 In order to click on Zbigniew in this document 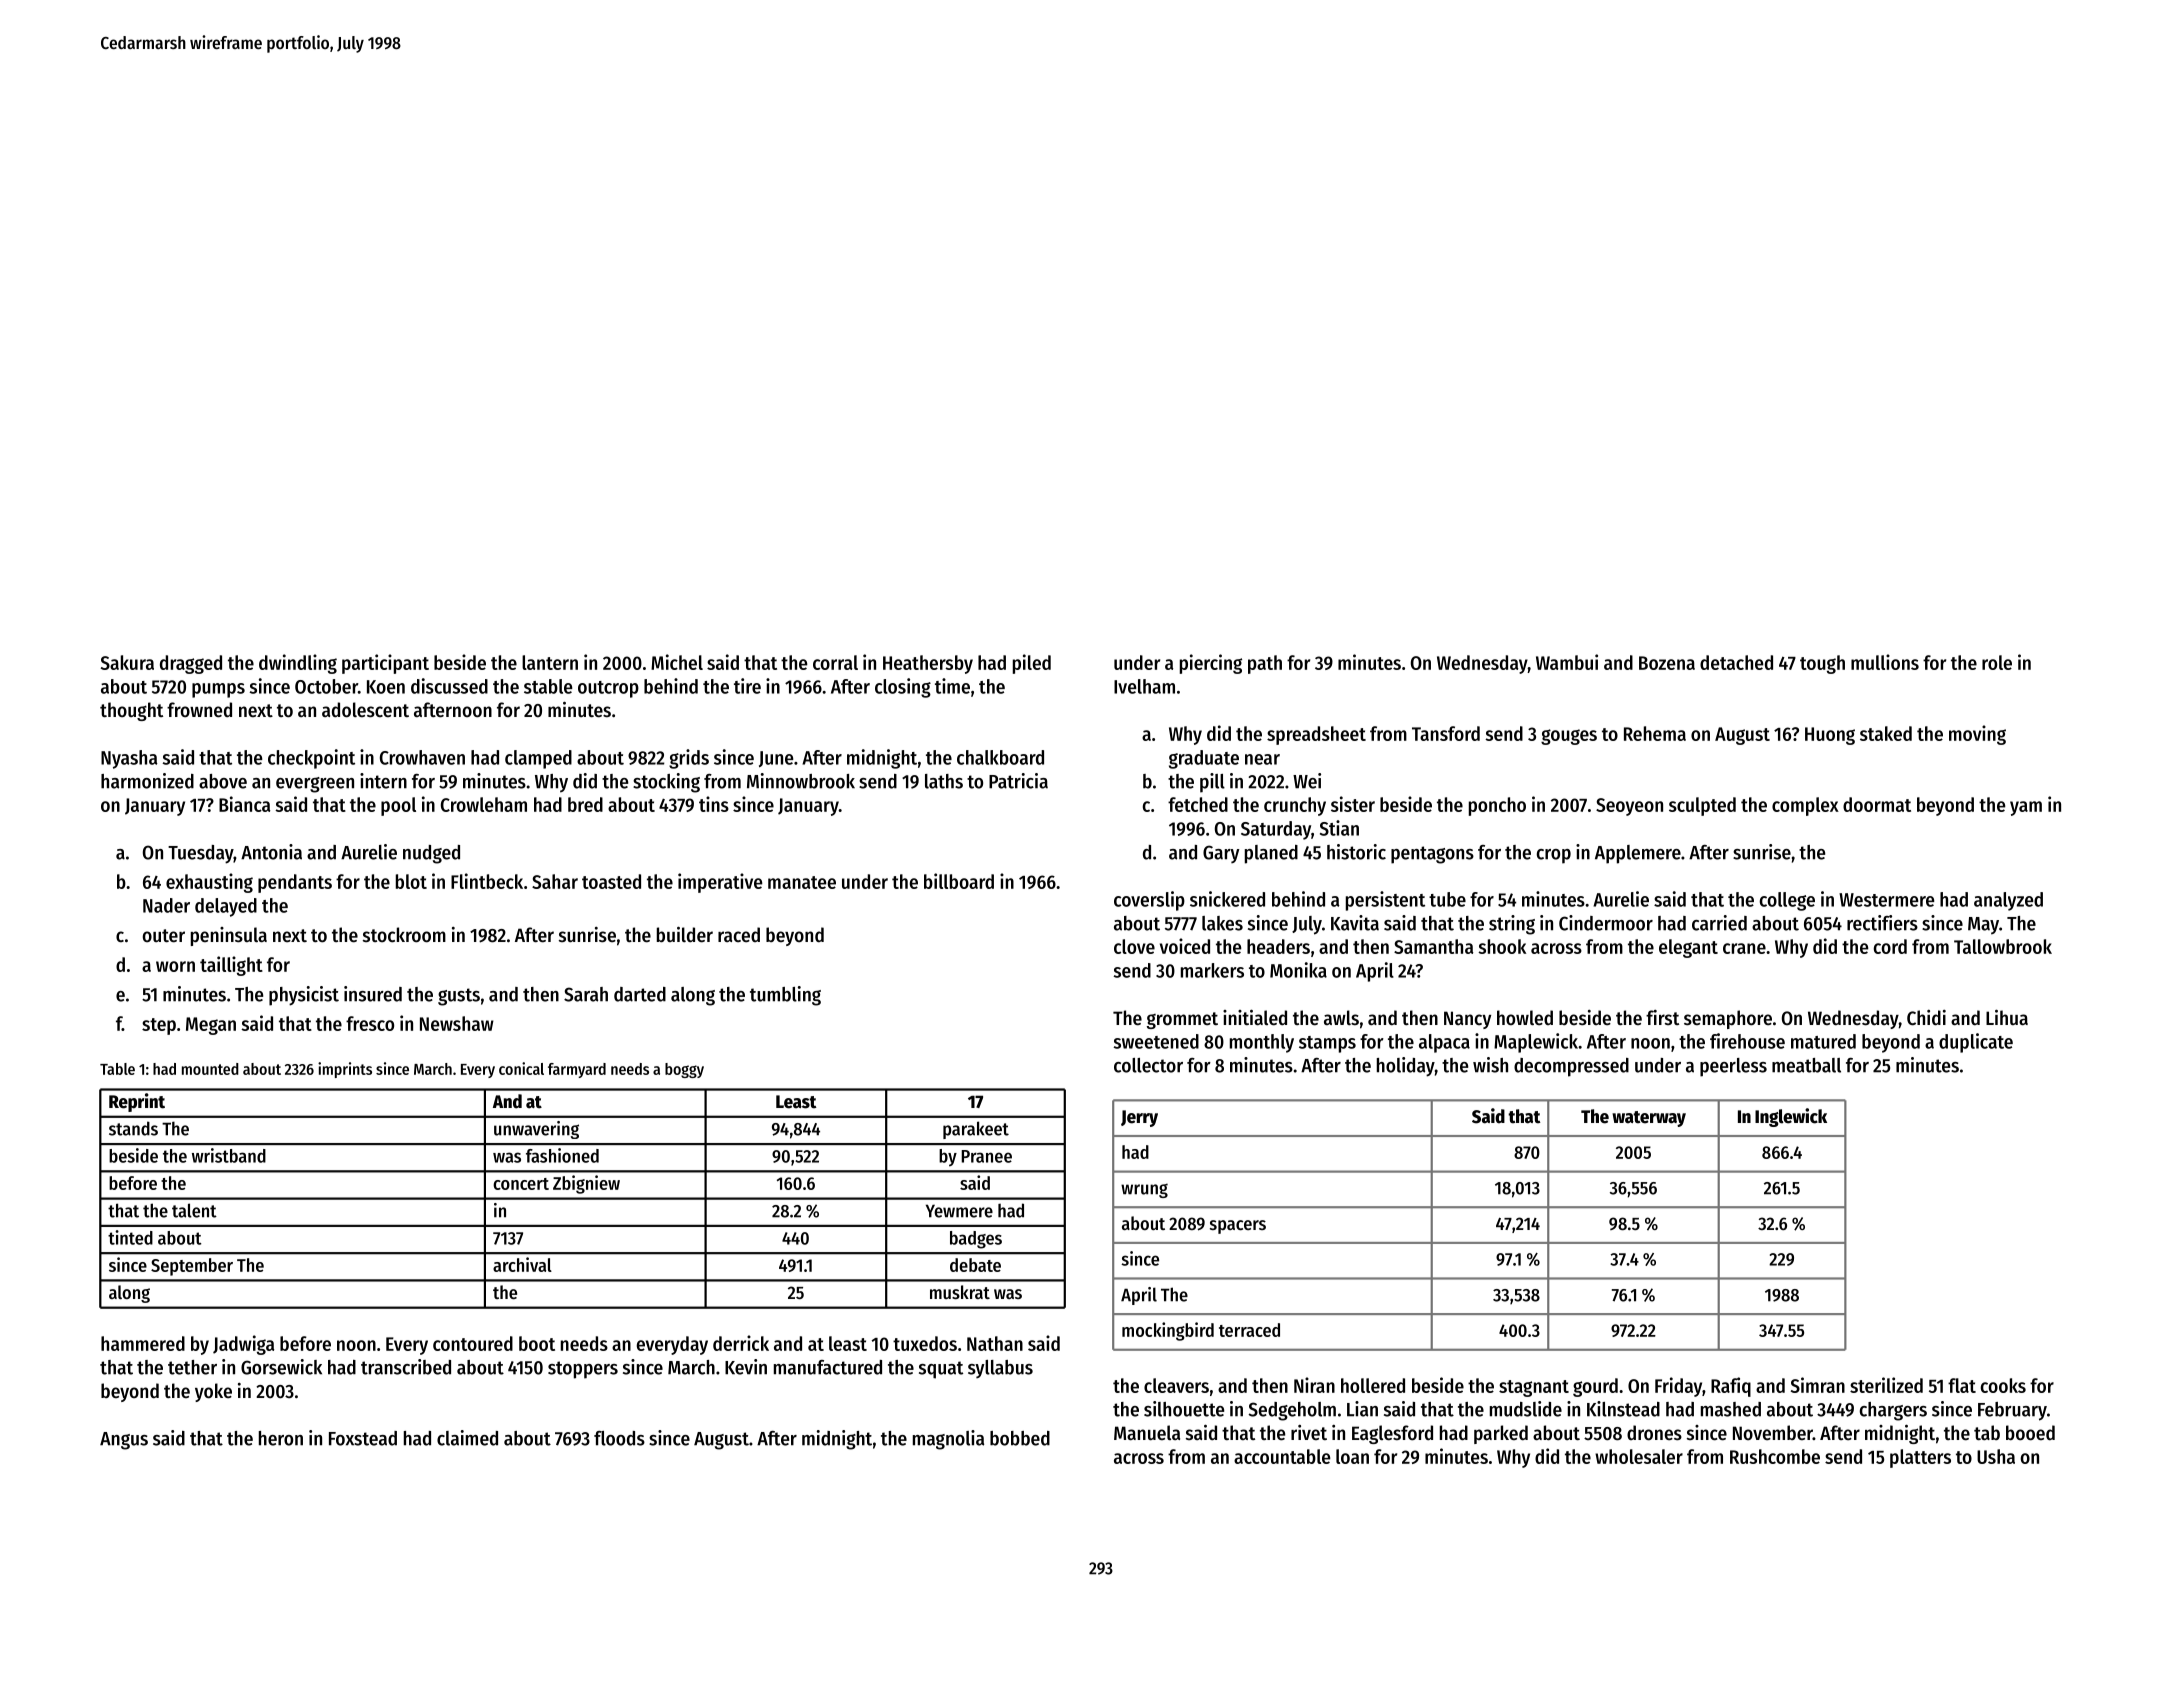, I will do `click(586, 1184)`.
